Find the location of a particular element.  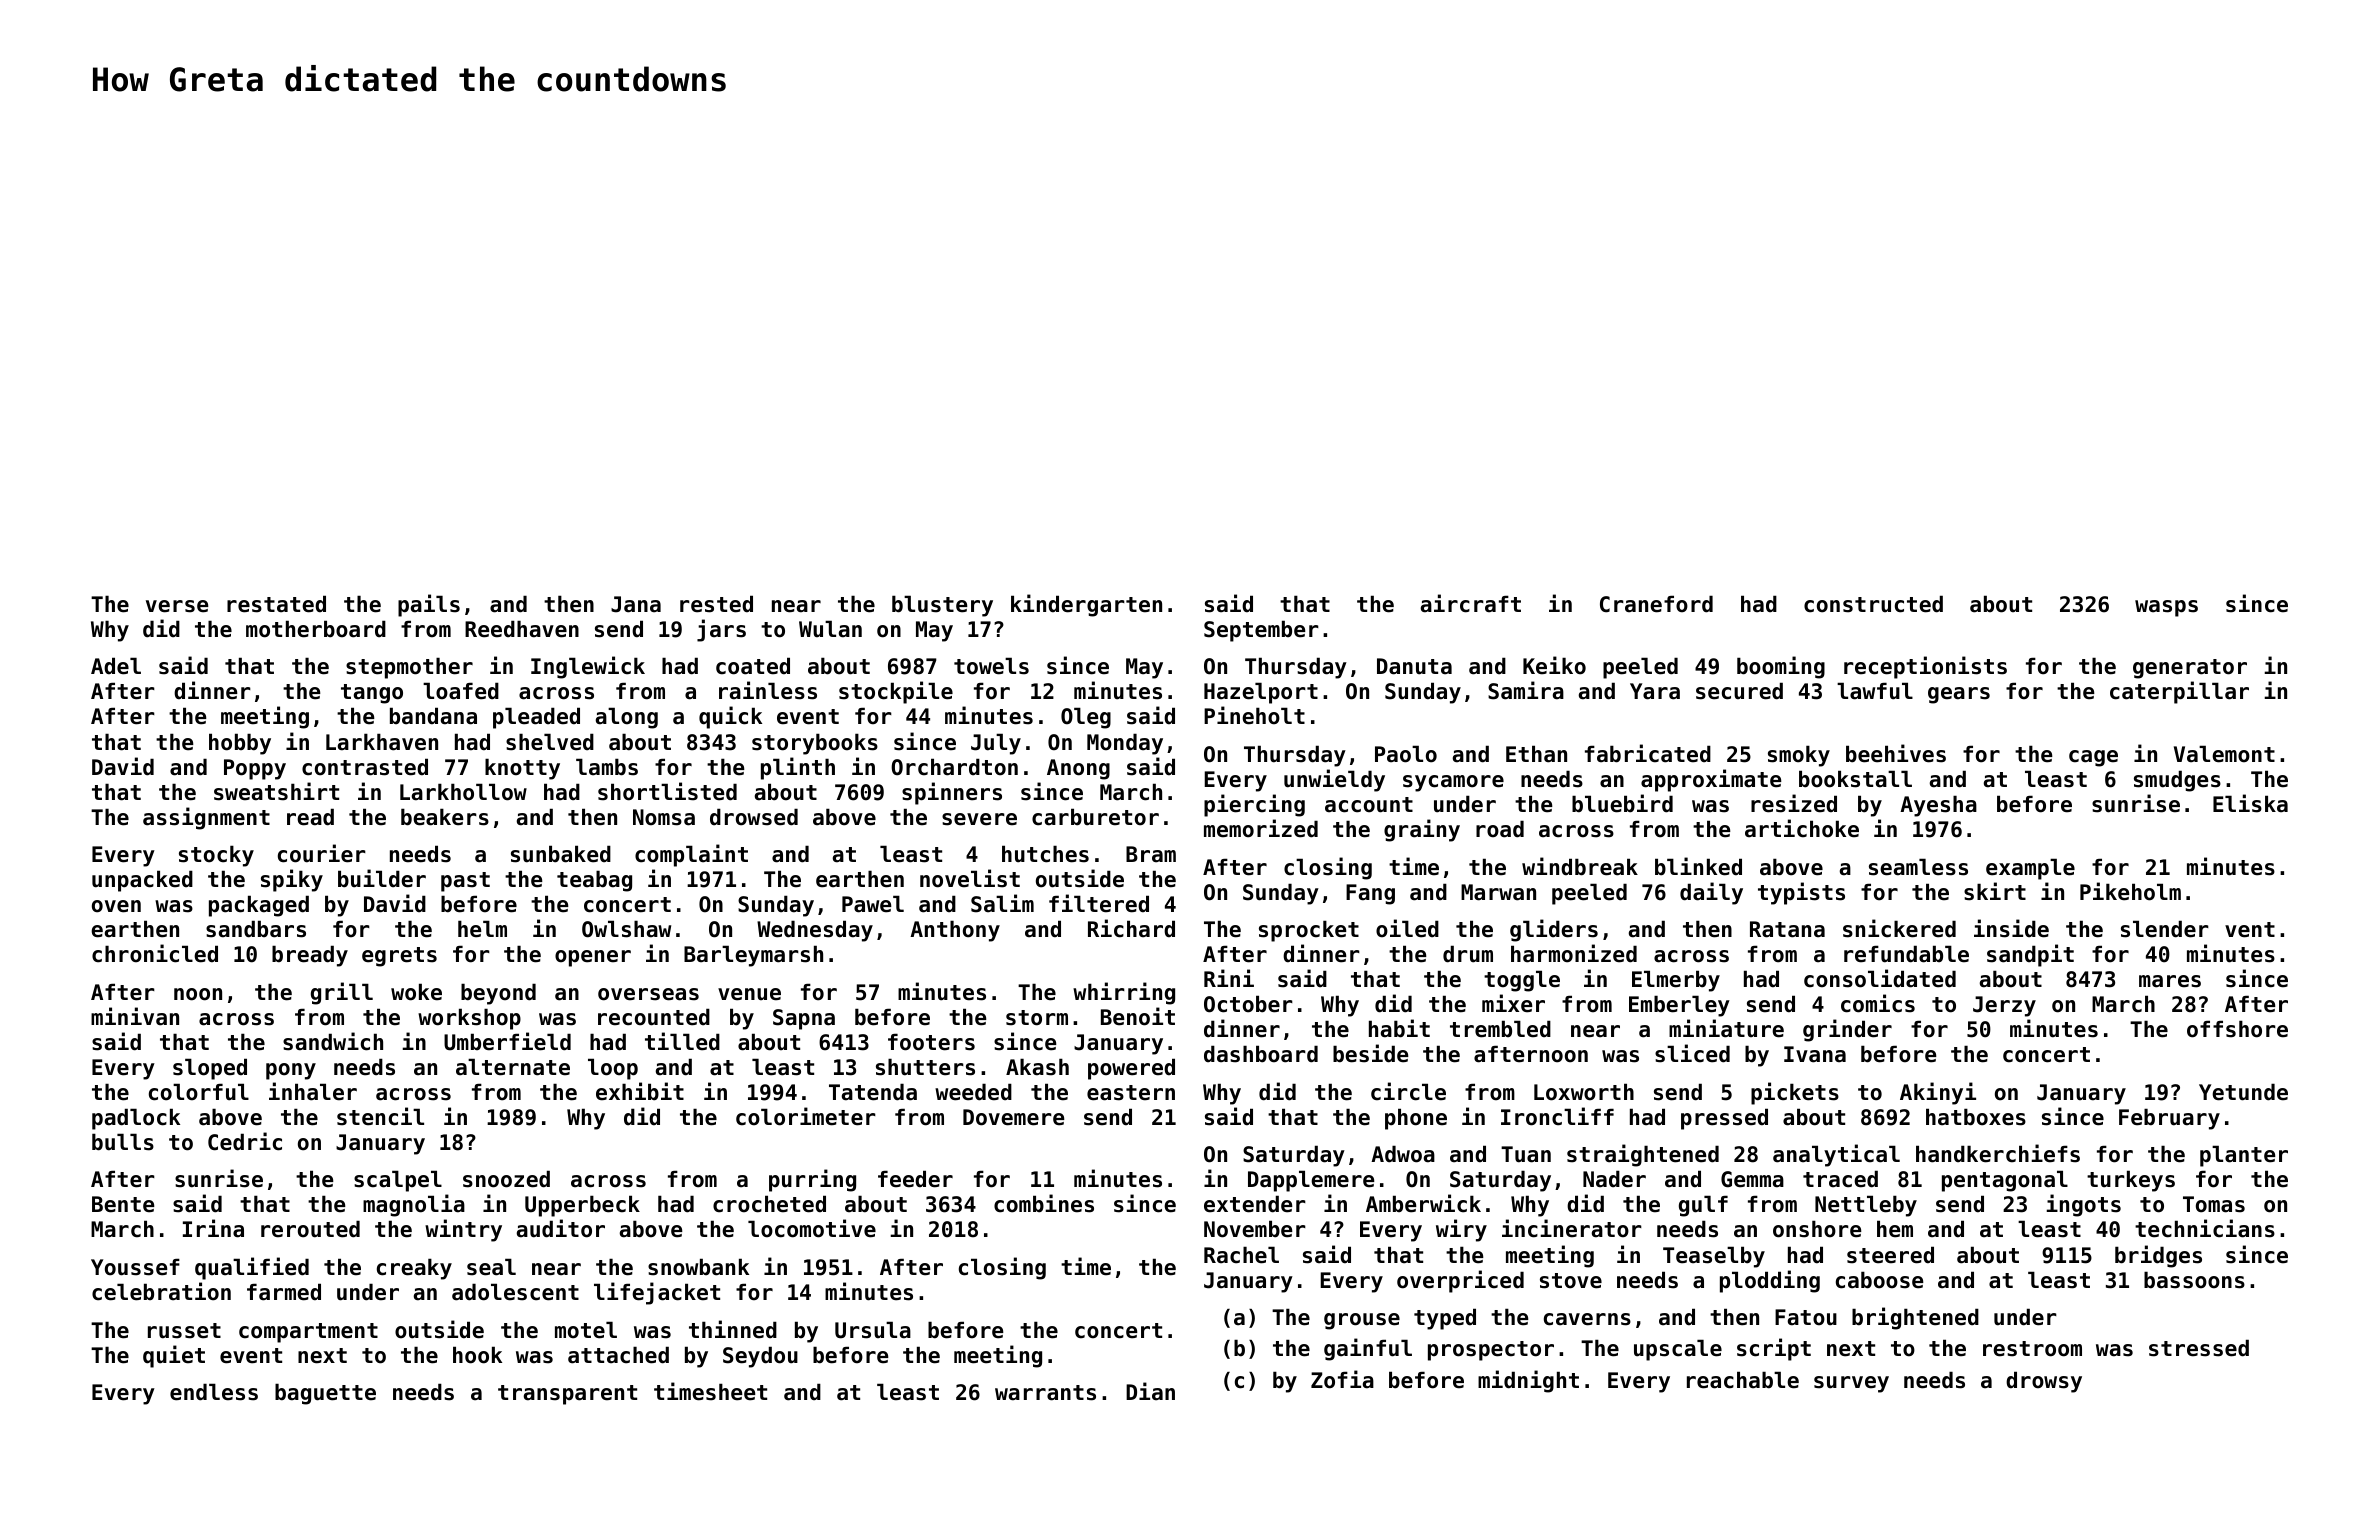

overpriced is located at coordinates (1460, 1281).
